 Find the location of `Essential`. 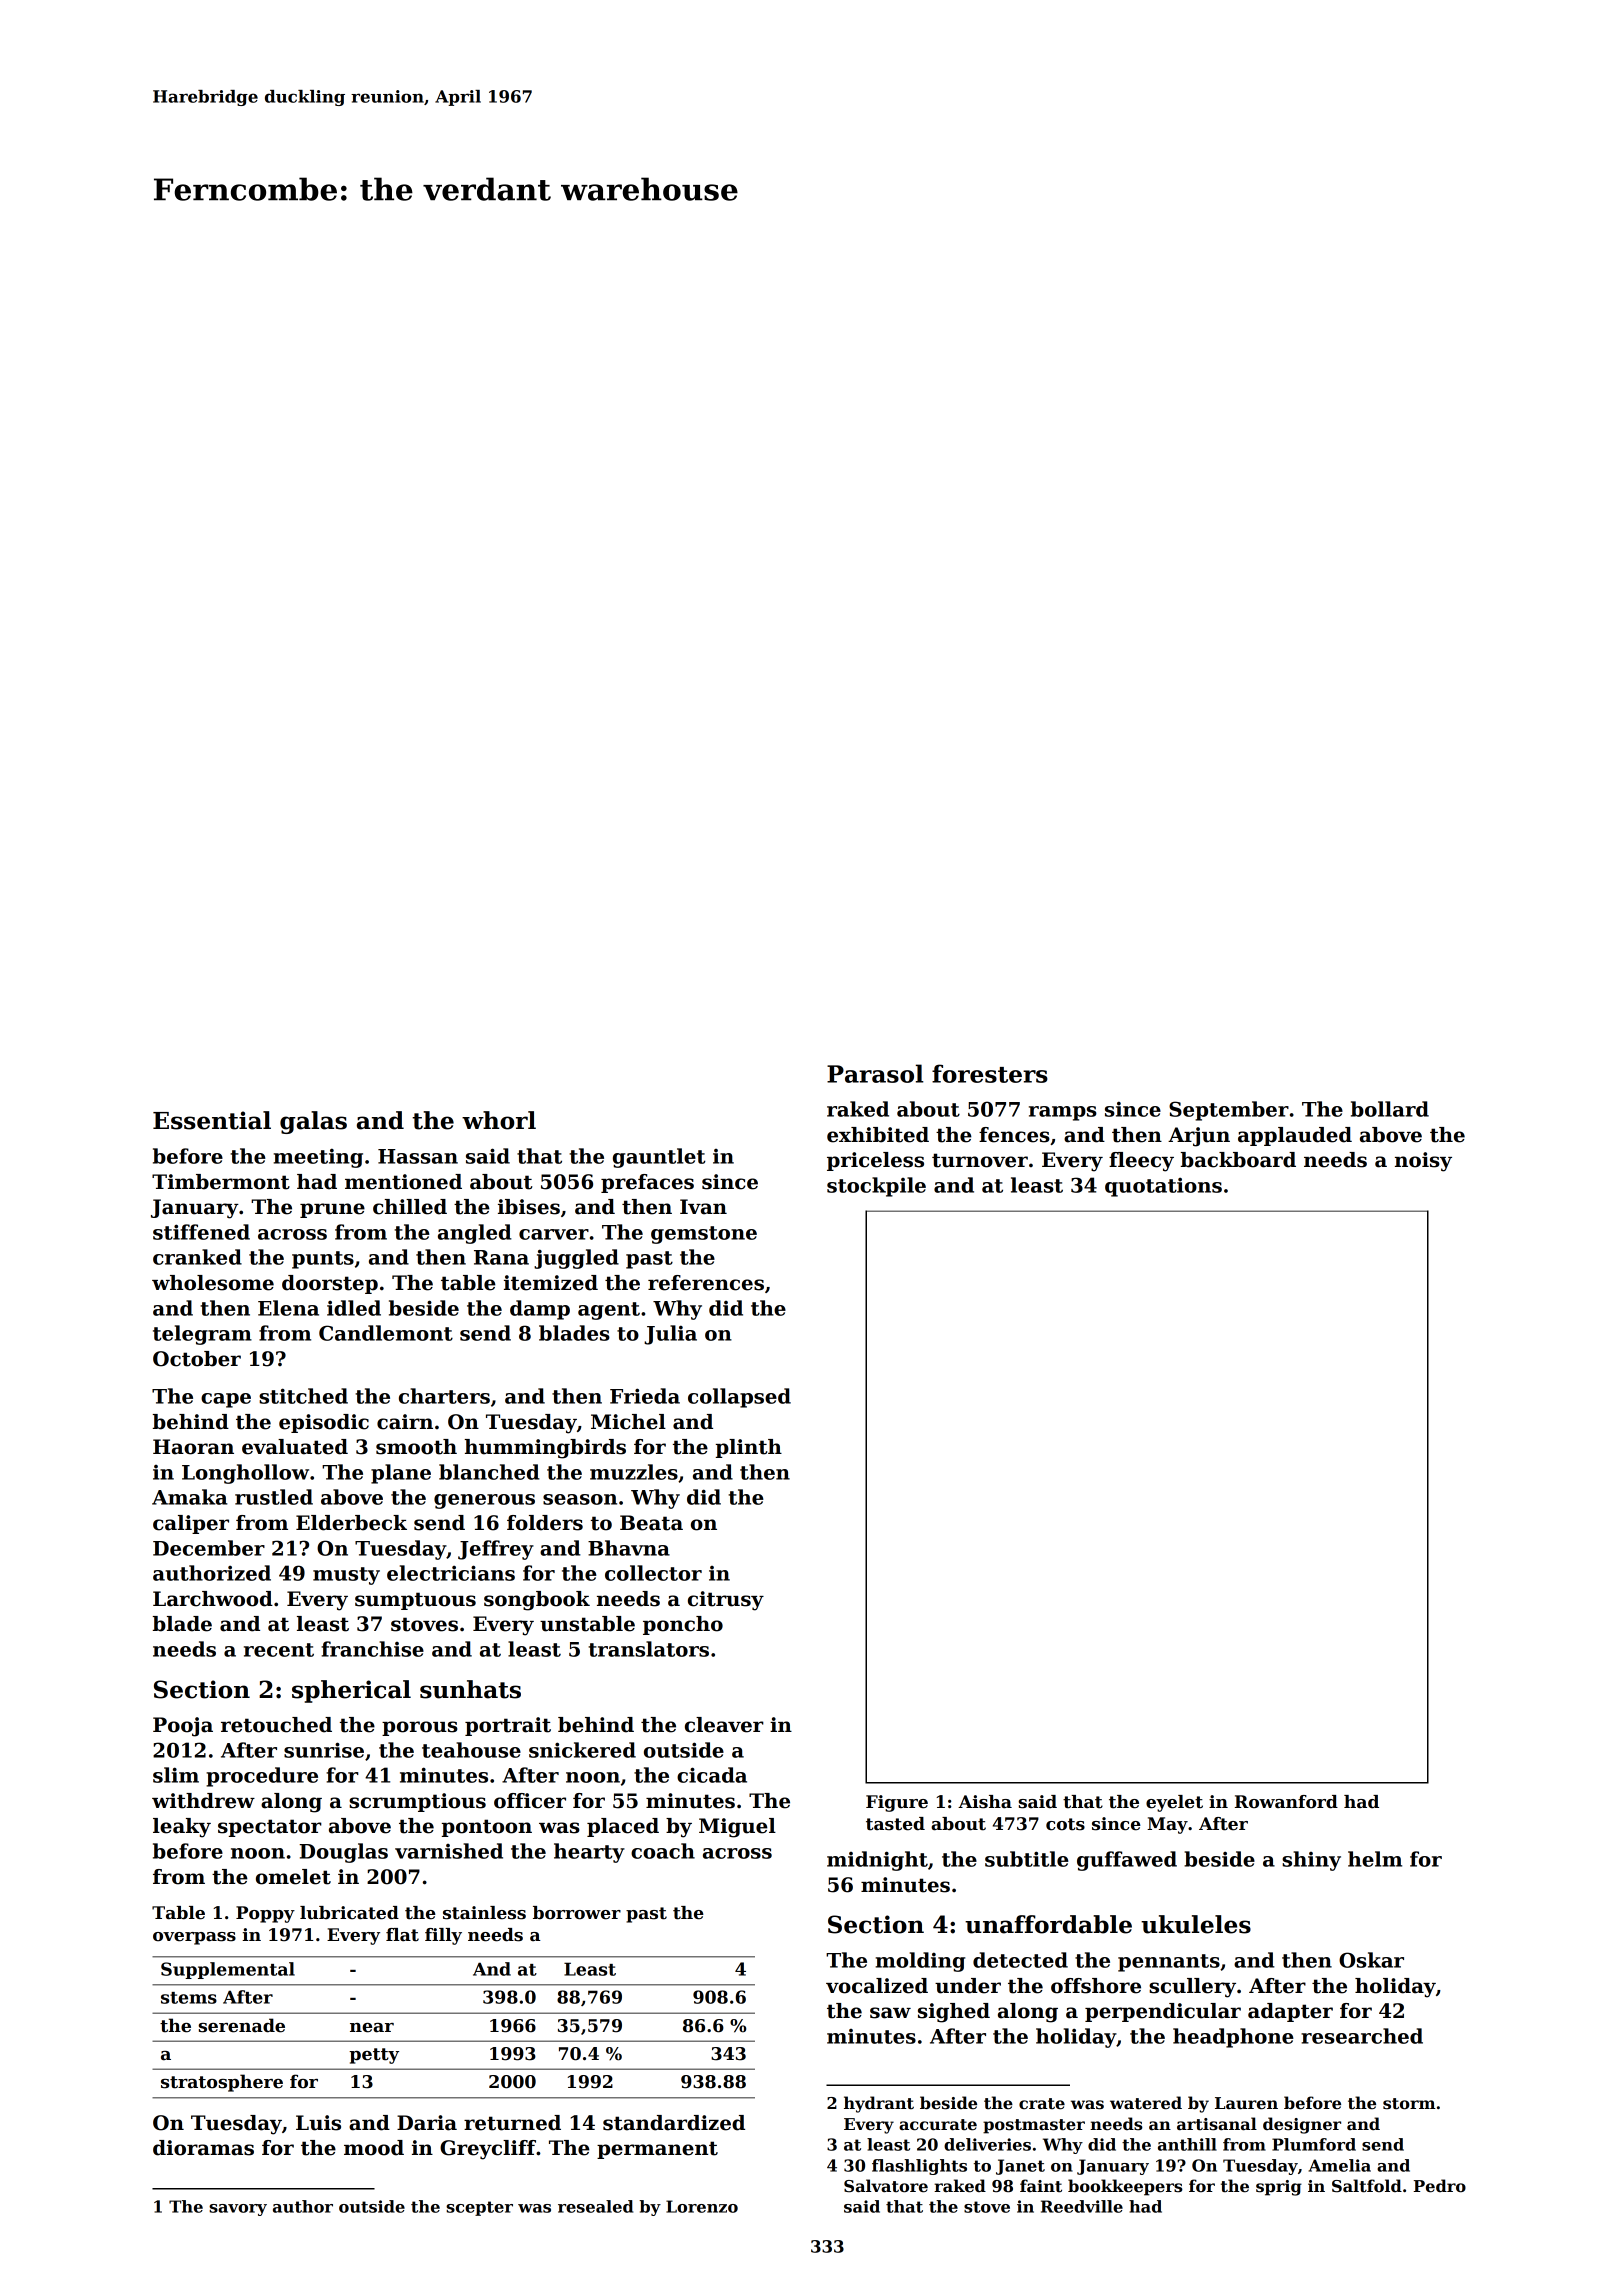

Essential is located at coordinates (212, 1120).
